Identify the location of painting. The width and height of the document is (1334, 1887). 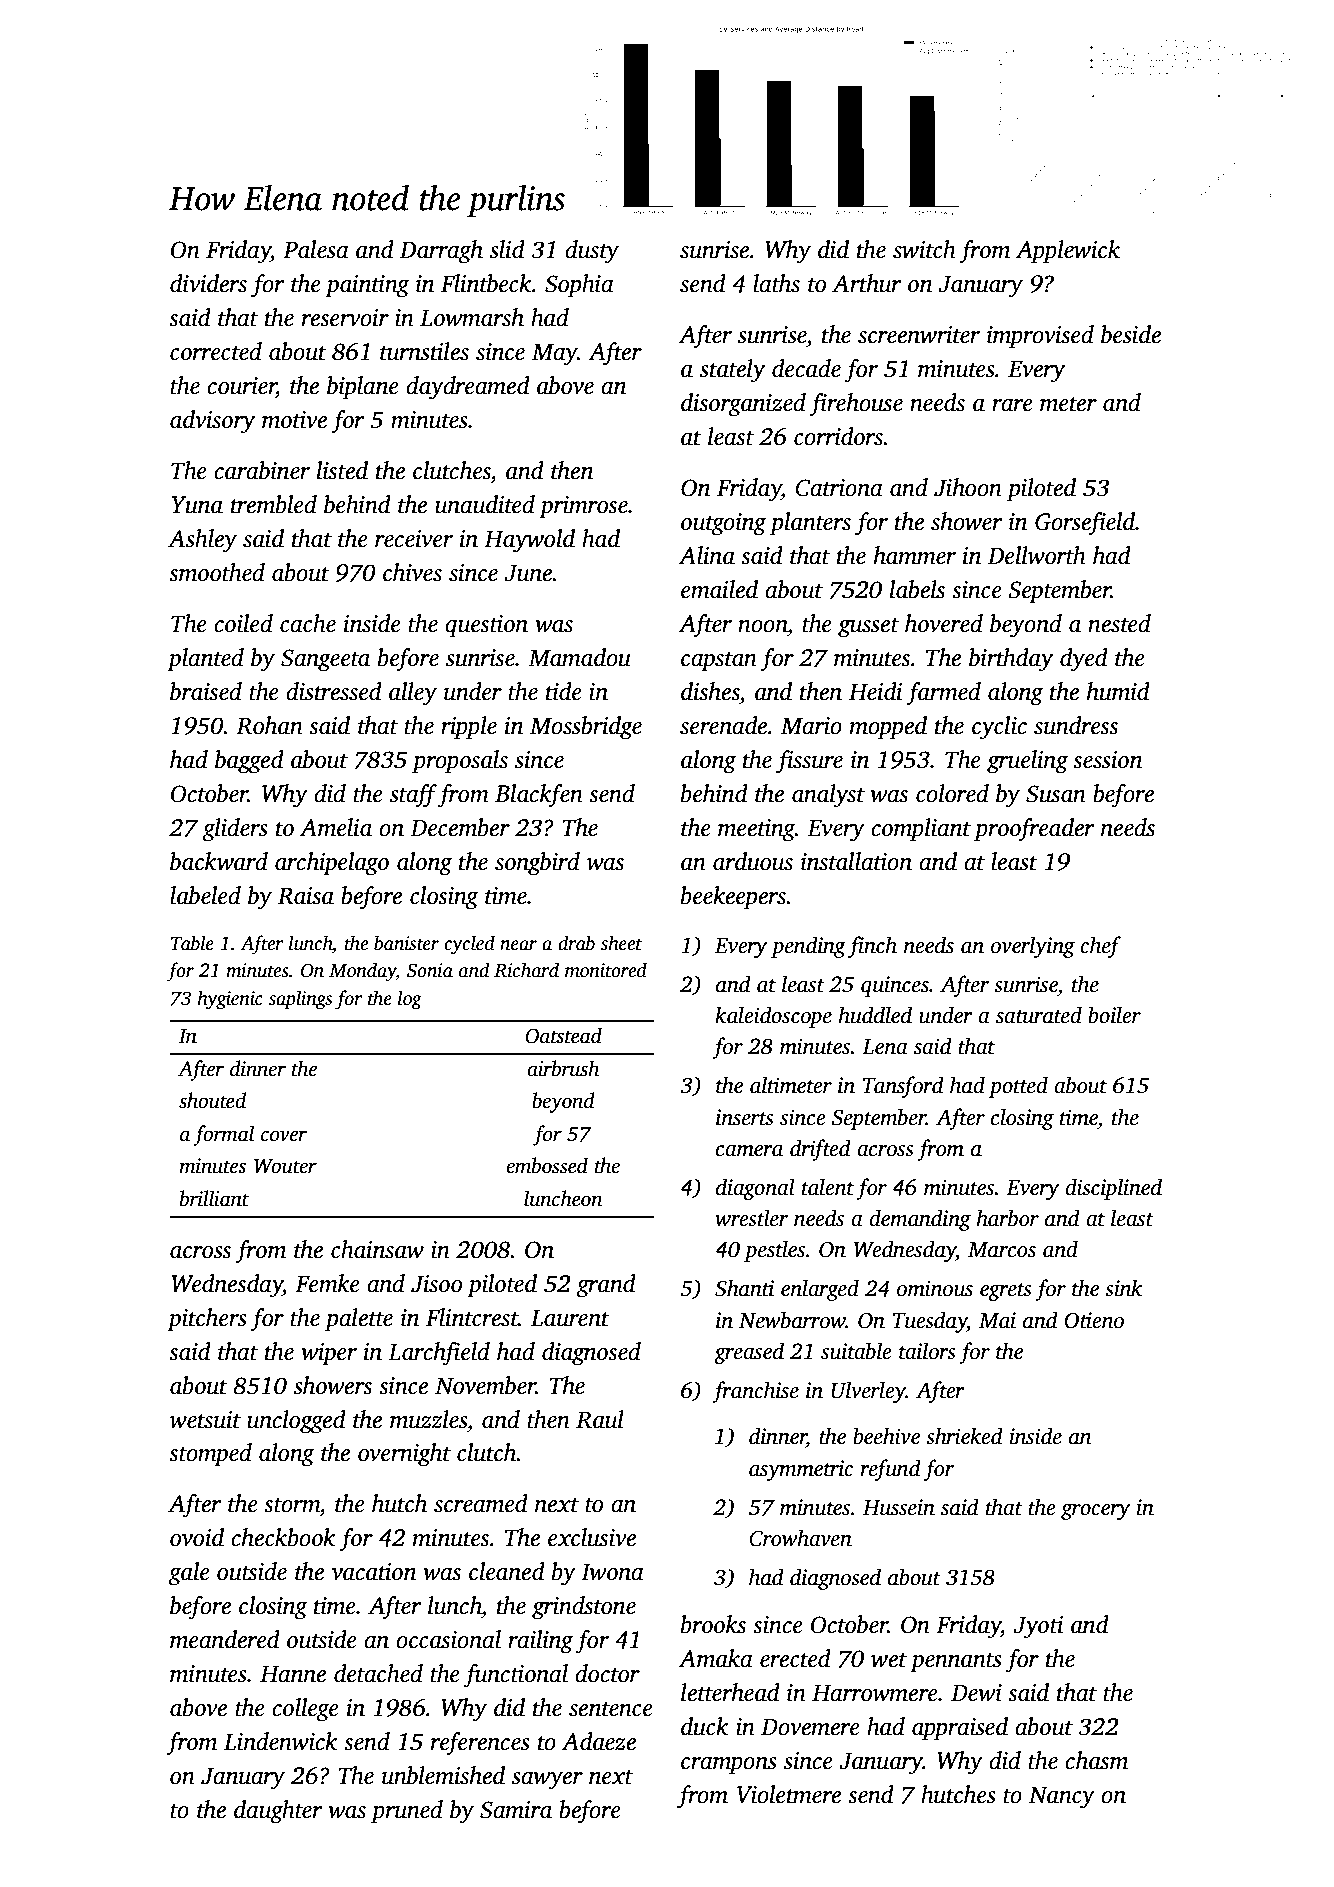
(367, 286).
